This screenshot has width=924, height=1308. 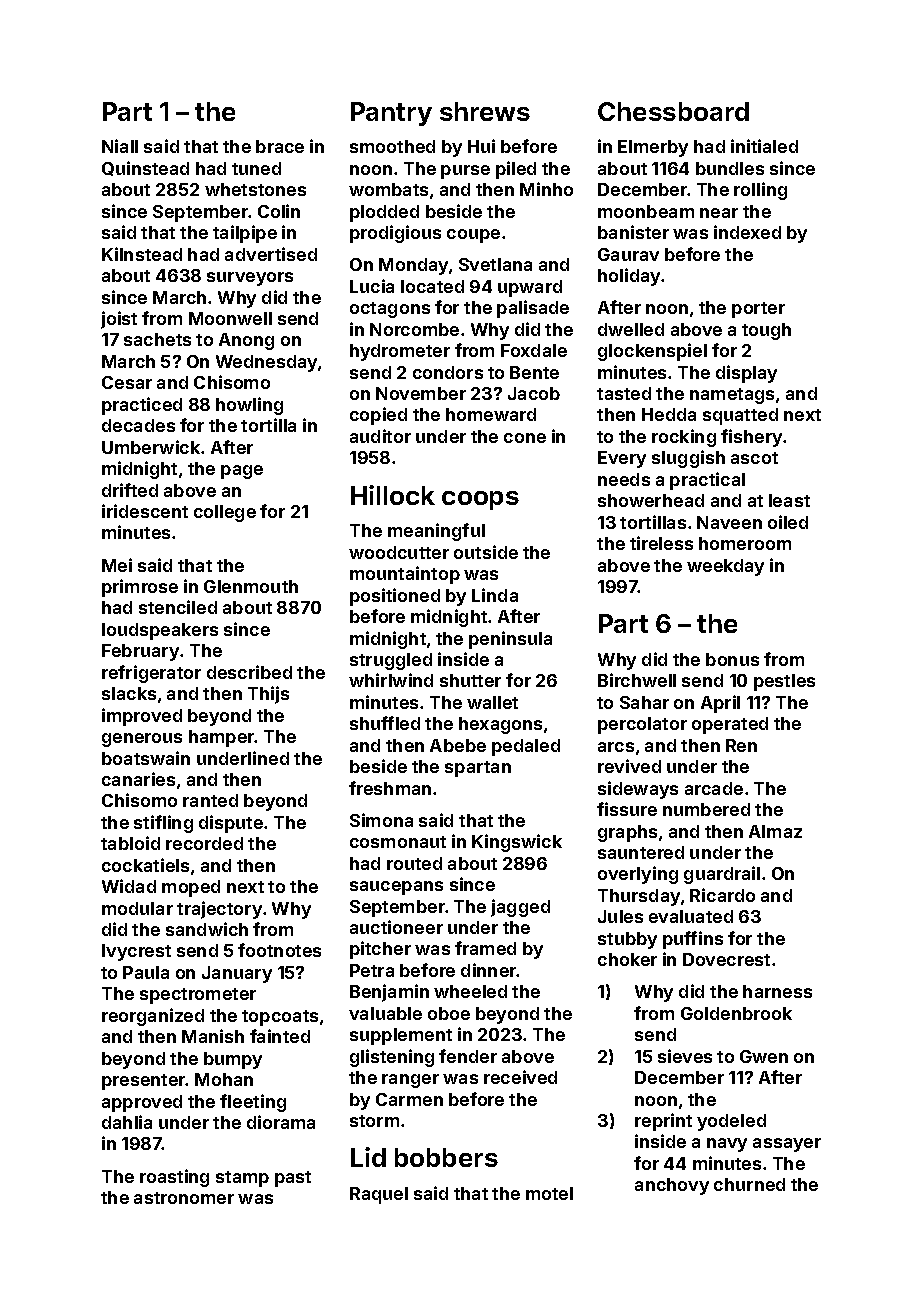 What do you see at coordinates (629, 277) in the screenshot?
I see `holiday` at bounding box center [629, 277].
